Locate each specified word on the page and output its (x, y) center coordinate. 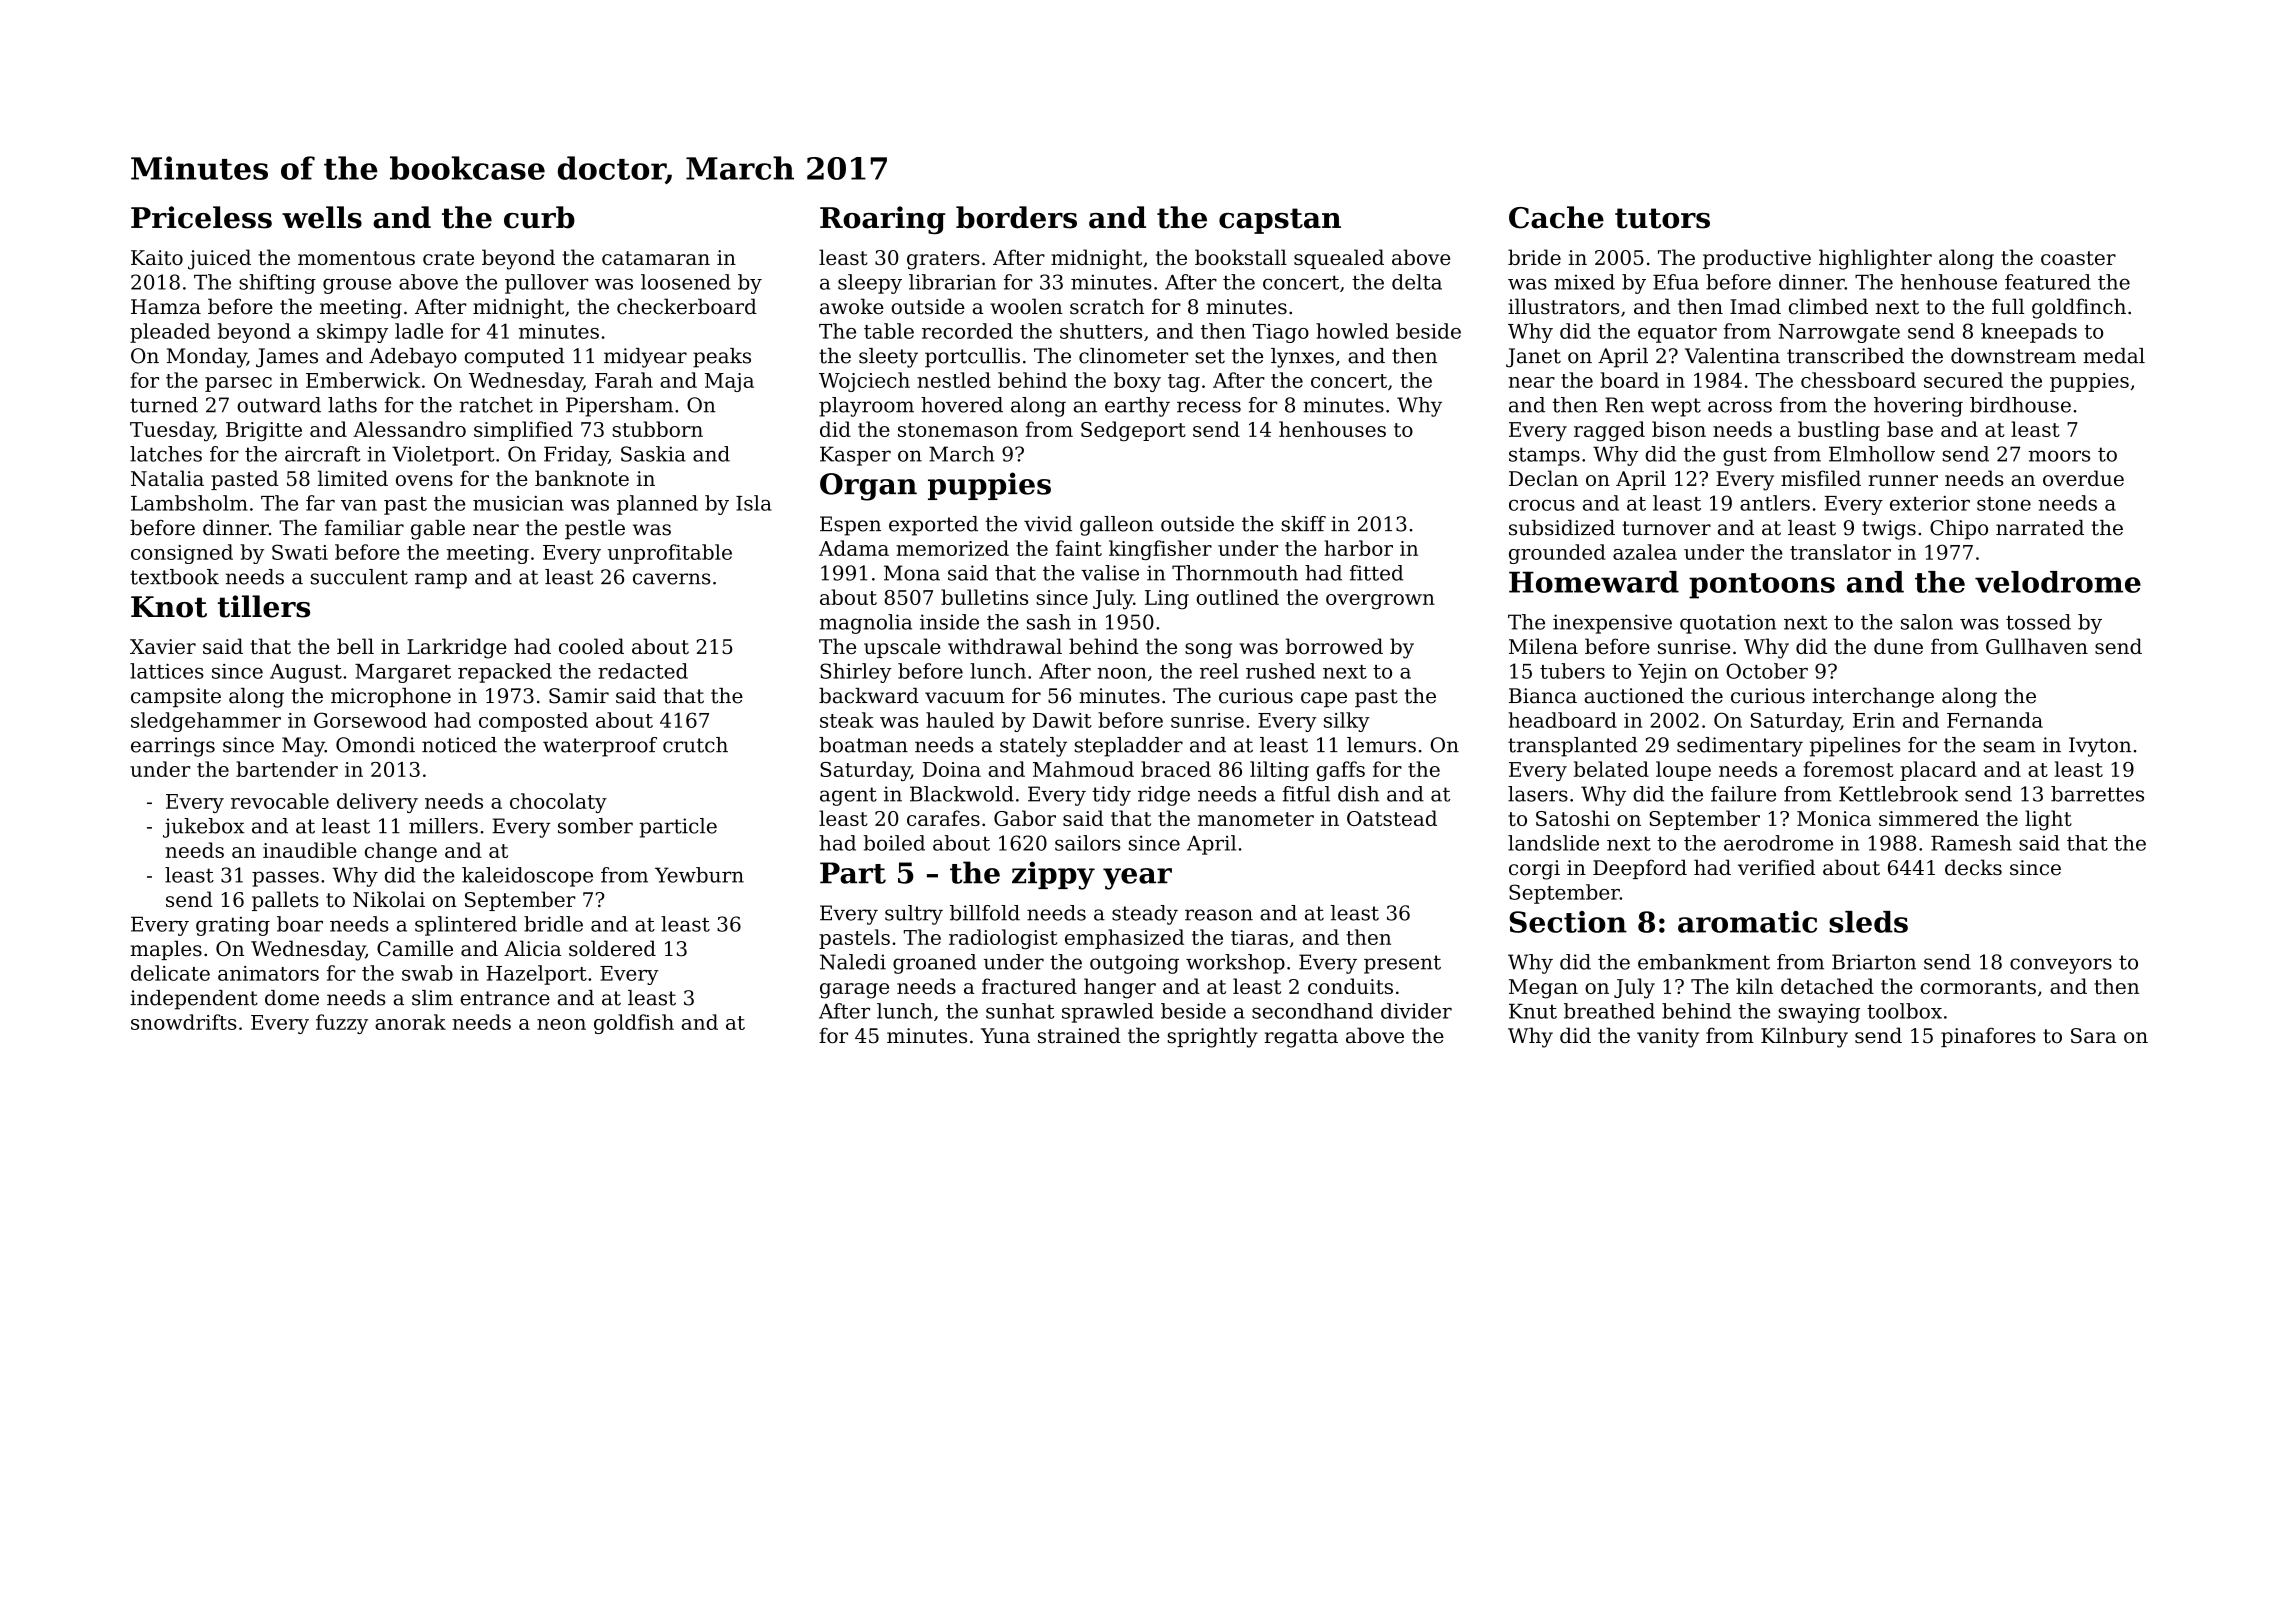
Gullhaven (2037, 646)
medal (2114, 356)
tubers (1572, 671)
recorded (967, 331)
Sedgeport (1133, 431)
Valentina (1732, 356)
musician (518, 503)
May (303, 747)
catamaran (656, 258)
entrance (505, 998)
